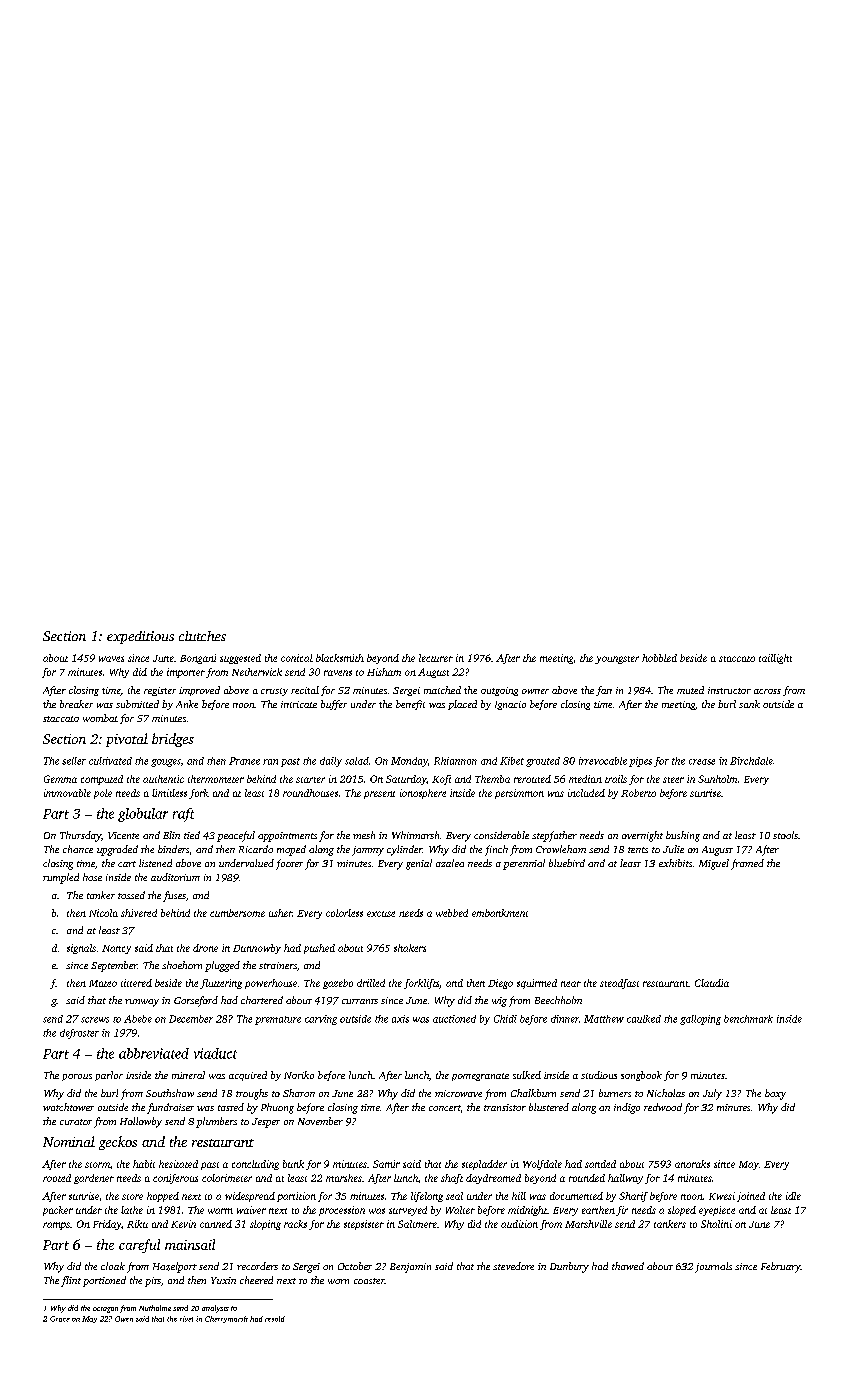  Describe the element at coordinates (60, 1319) in the image. I see `Grace` at that location.
